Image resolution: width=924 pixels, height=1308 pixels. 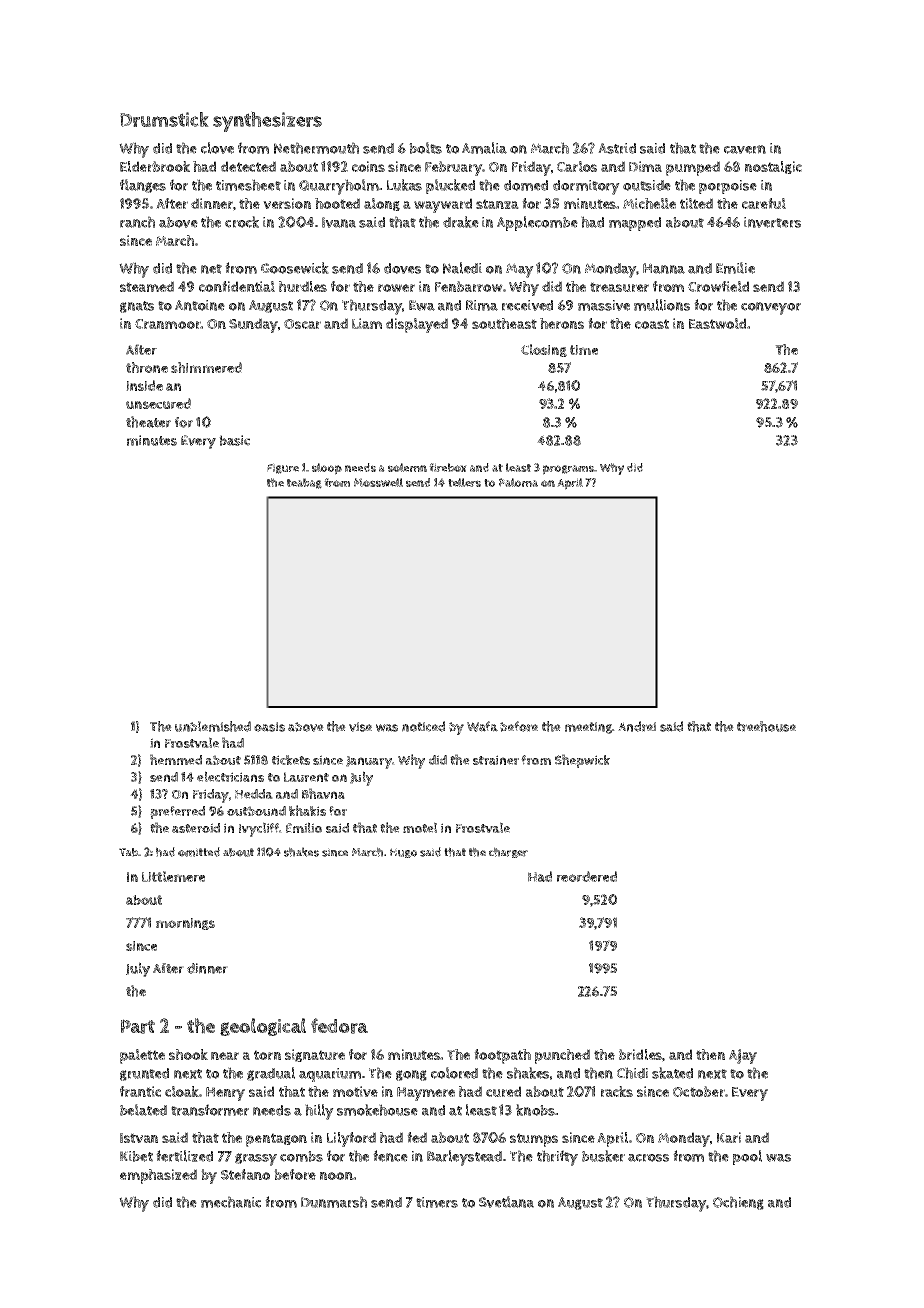 What do you see at coordinates (423, 726) in the image?
I see `noticed` at bounding box center [423, 726].
